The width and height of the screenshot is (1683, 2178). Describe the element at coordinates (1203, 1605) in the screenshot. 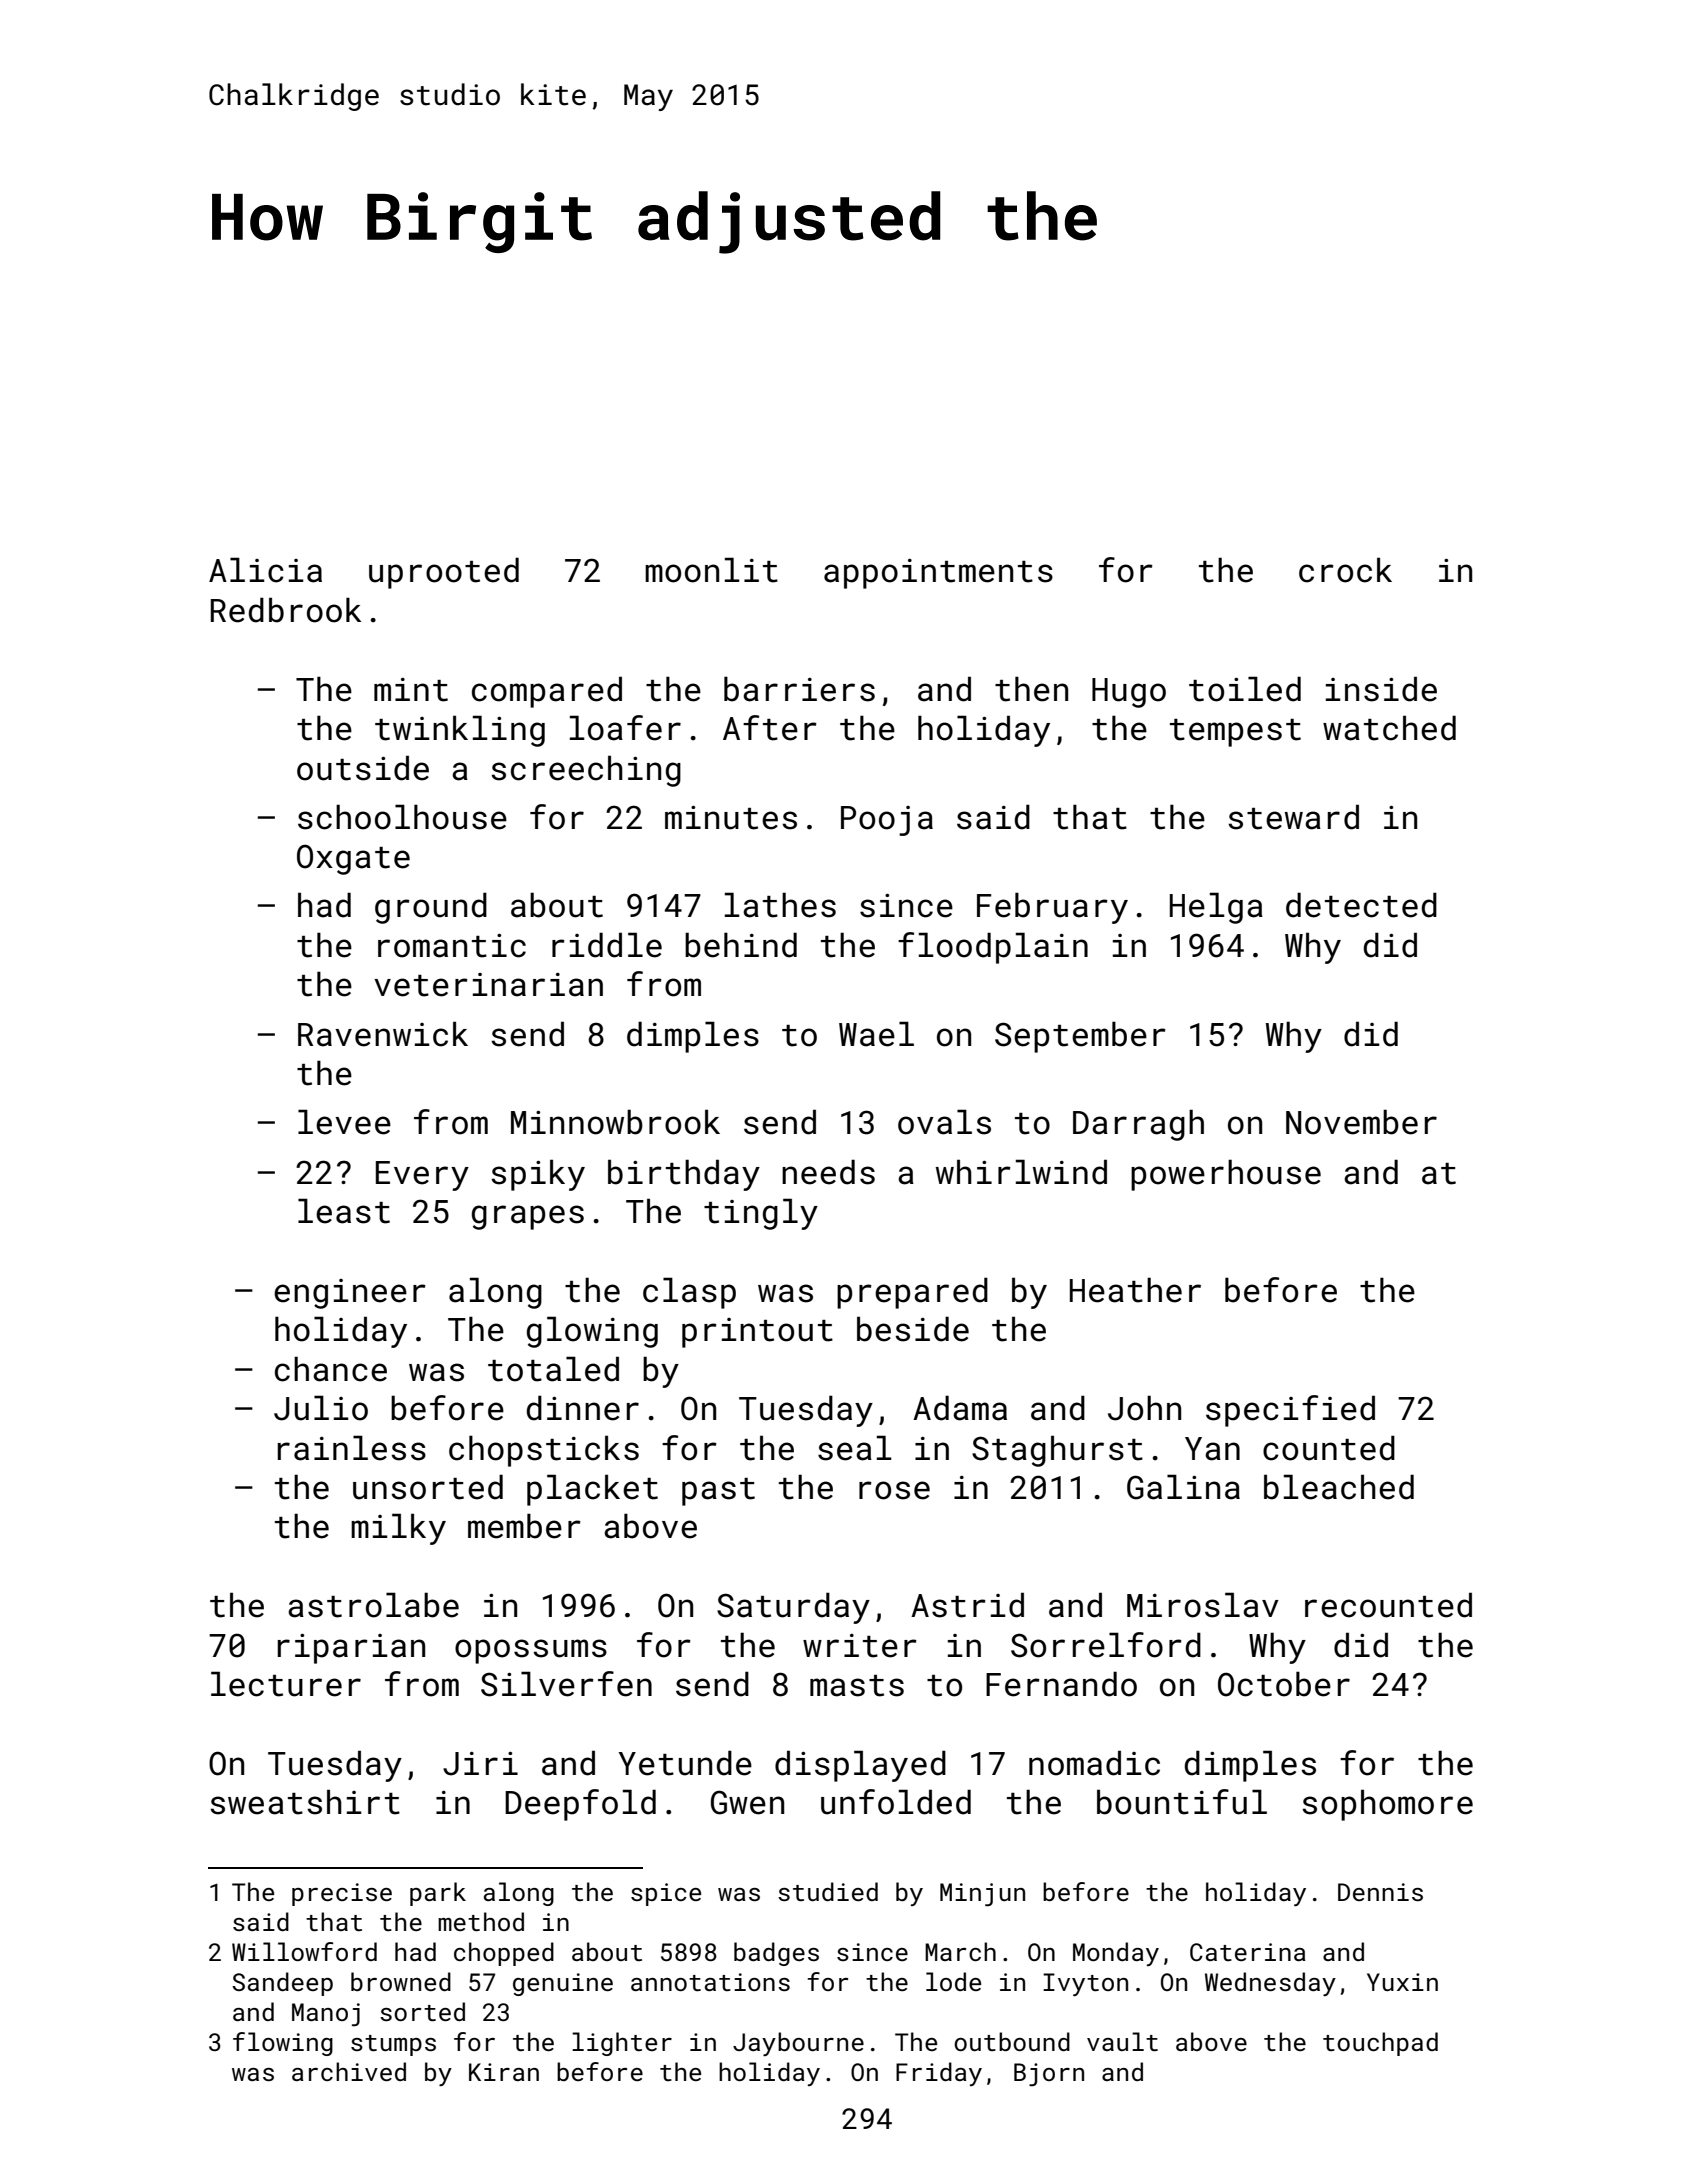

I see `Miroslav` at that location.
